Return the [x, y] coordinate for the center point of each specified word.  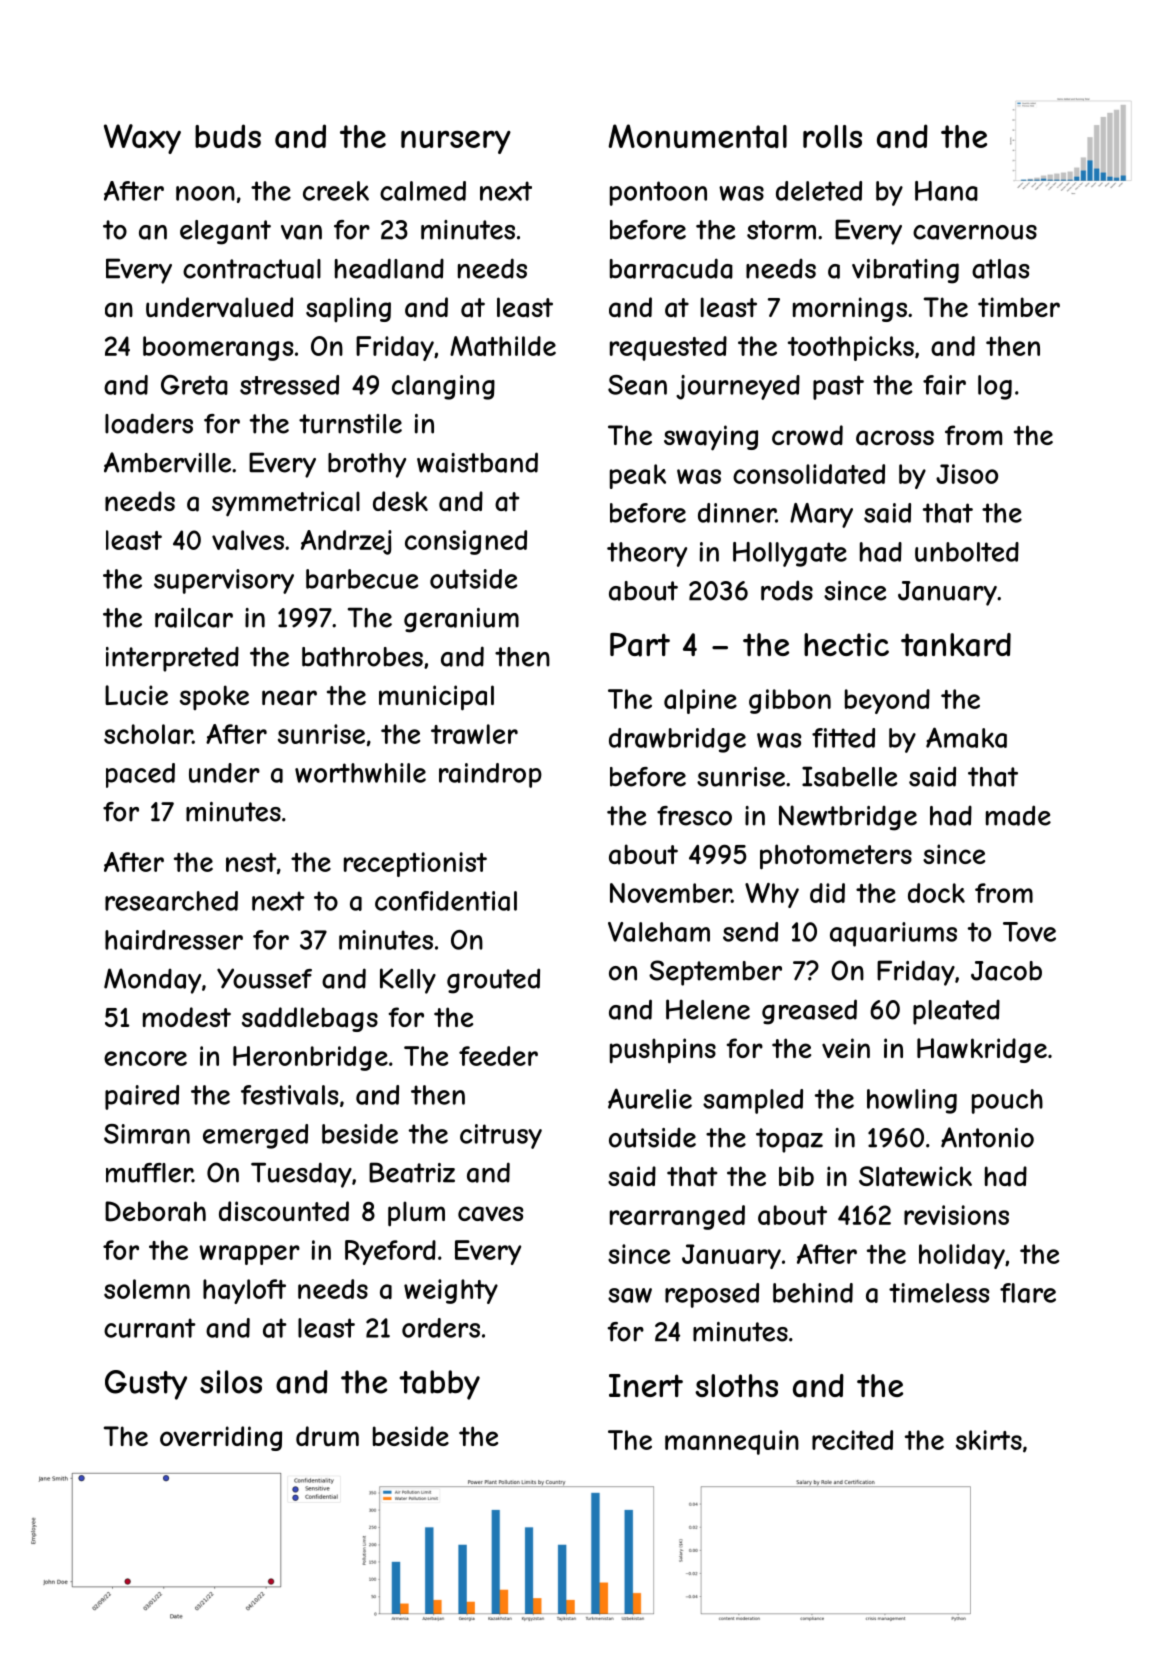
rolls [832, 136]
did [827, 893]
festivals [289, 1095]
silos [231, 1382]
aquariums [893, 934]
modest [187, 1017]
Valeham [659, 932]
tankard [956, 645]
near [289, 698]
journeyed [738, 387]
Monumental [698, 136]
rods [787, 590]
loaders [149, 423]
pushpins [663, 1051]
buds [228, 136]
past [838, 387]
